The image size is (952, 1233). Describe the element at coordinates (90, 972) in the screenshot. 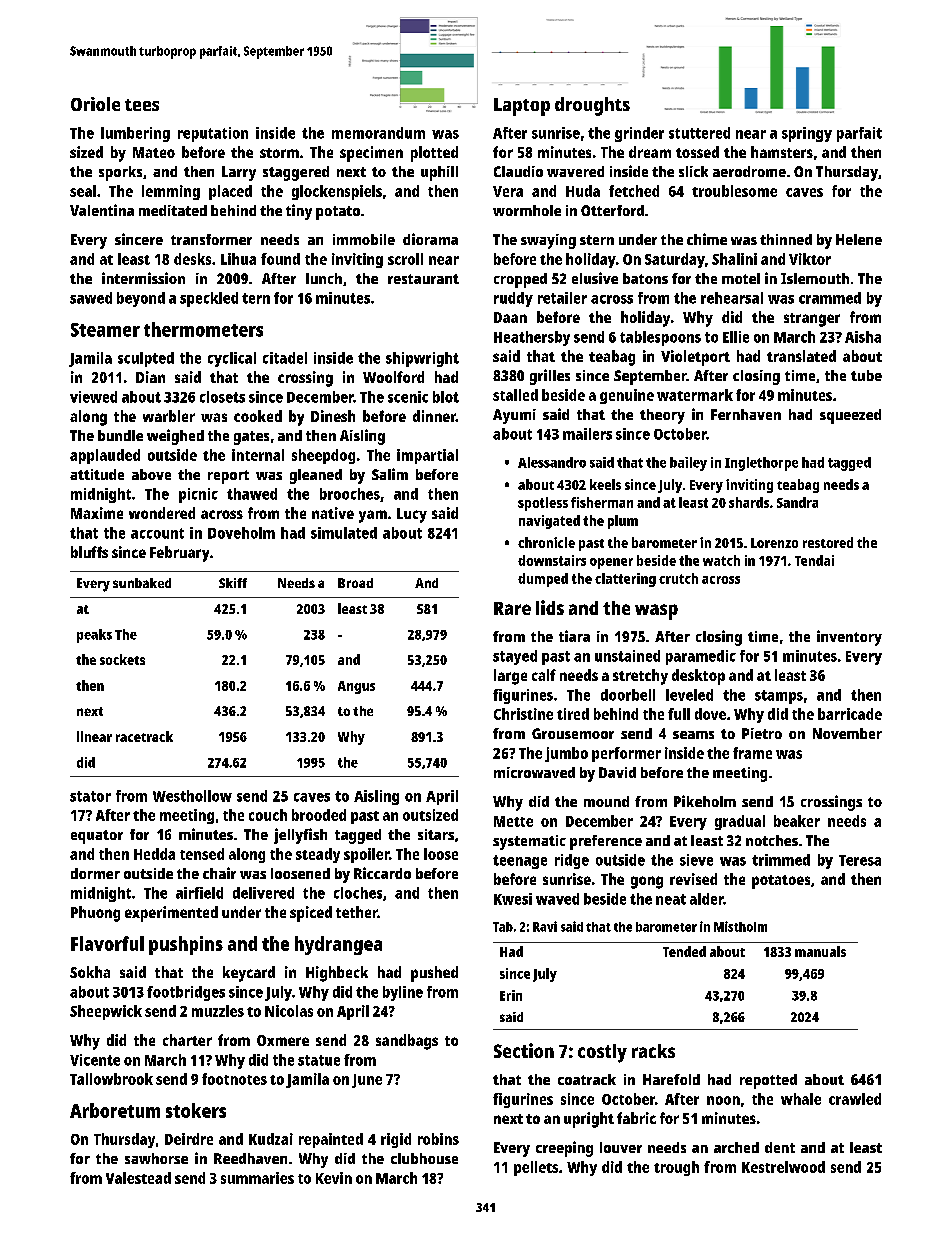

I see `Sokha` at that location.
